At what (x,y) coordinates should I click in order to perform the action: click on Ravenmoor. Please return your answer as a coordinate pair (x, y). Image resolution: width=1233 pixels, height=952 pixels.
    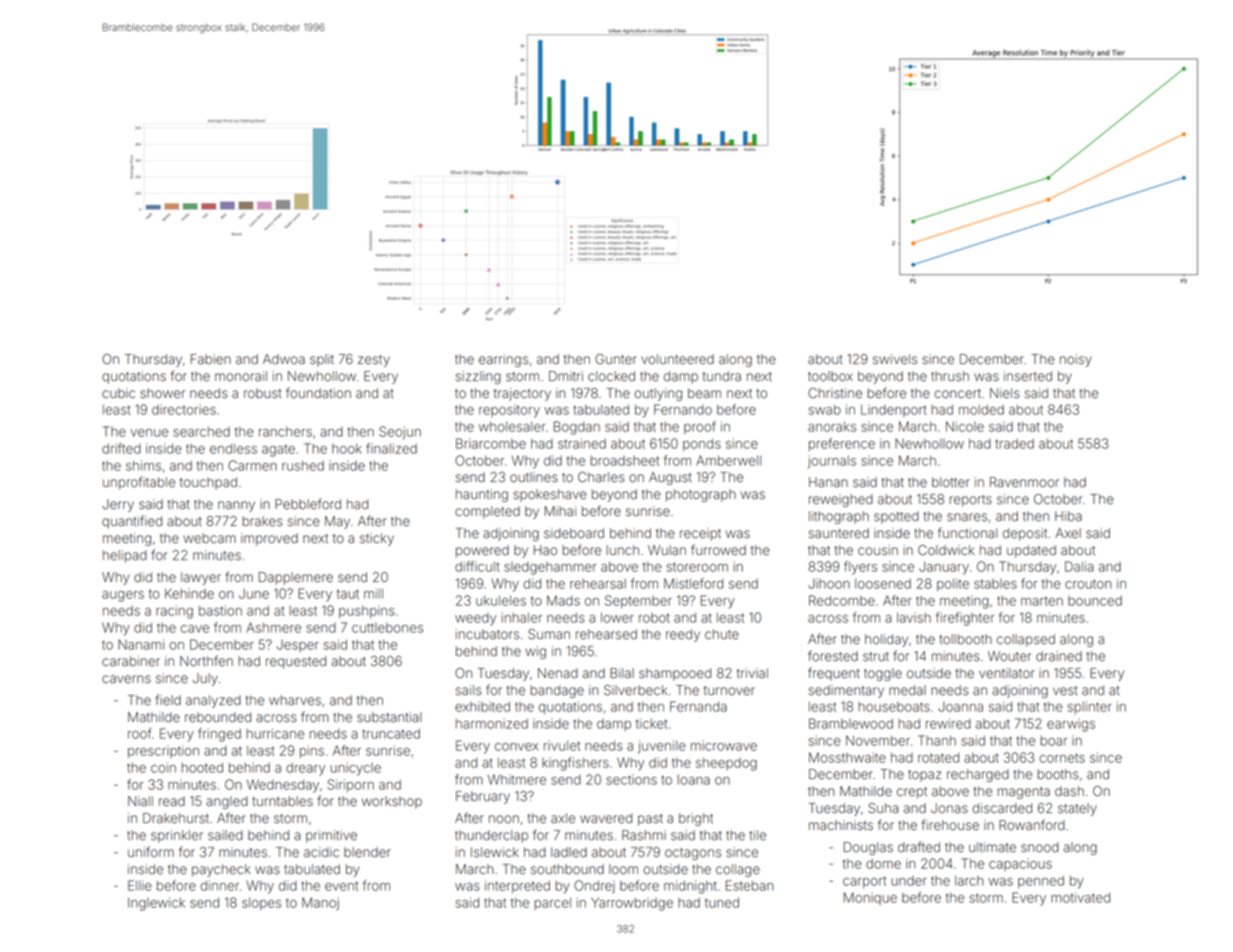
    Looking at the image, I should click on (1024, 482).
